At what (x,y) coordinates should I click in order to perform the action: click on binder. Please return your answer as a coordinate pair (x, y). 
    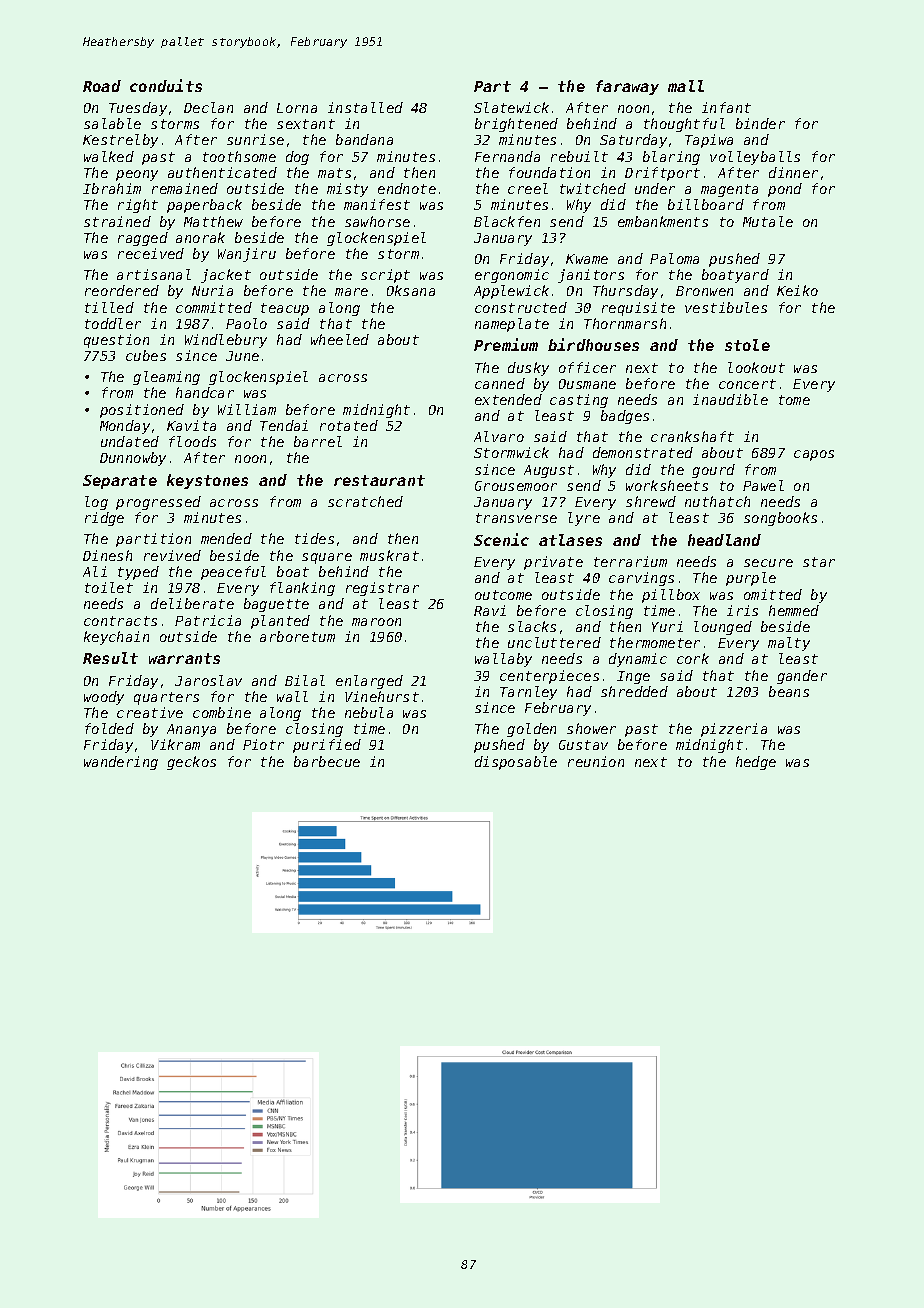
    Looking at the image, I should click on (760, 123).
